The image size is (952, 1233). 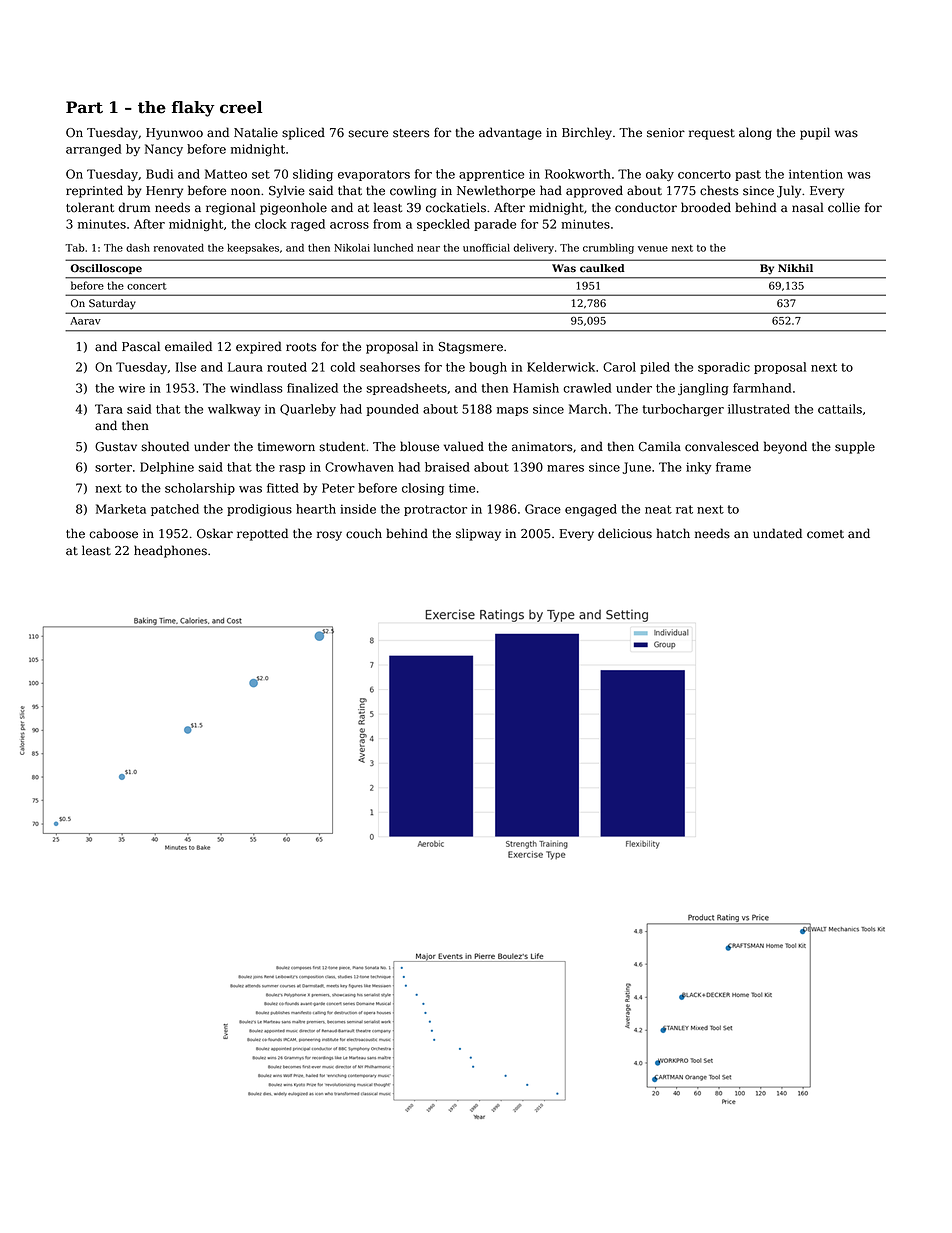 What do you see at coordinates (495, 225) in the screenshot?
I see `parade` at bounding box center [495, 225].
